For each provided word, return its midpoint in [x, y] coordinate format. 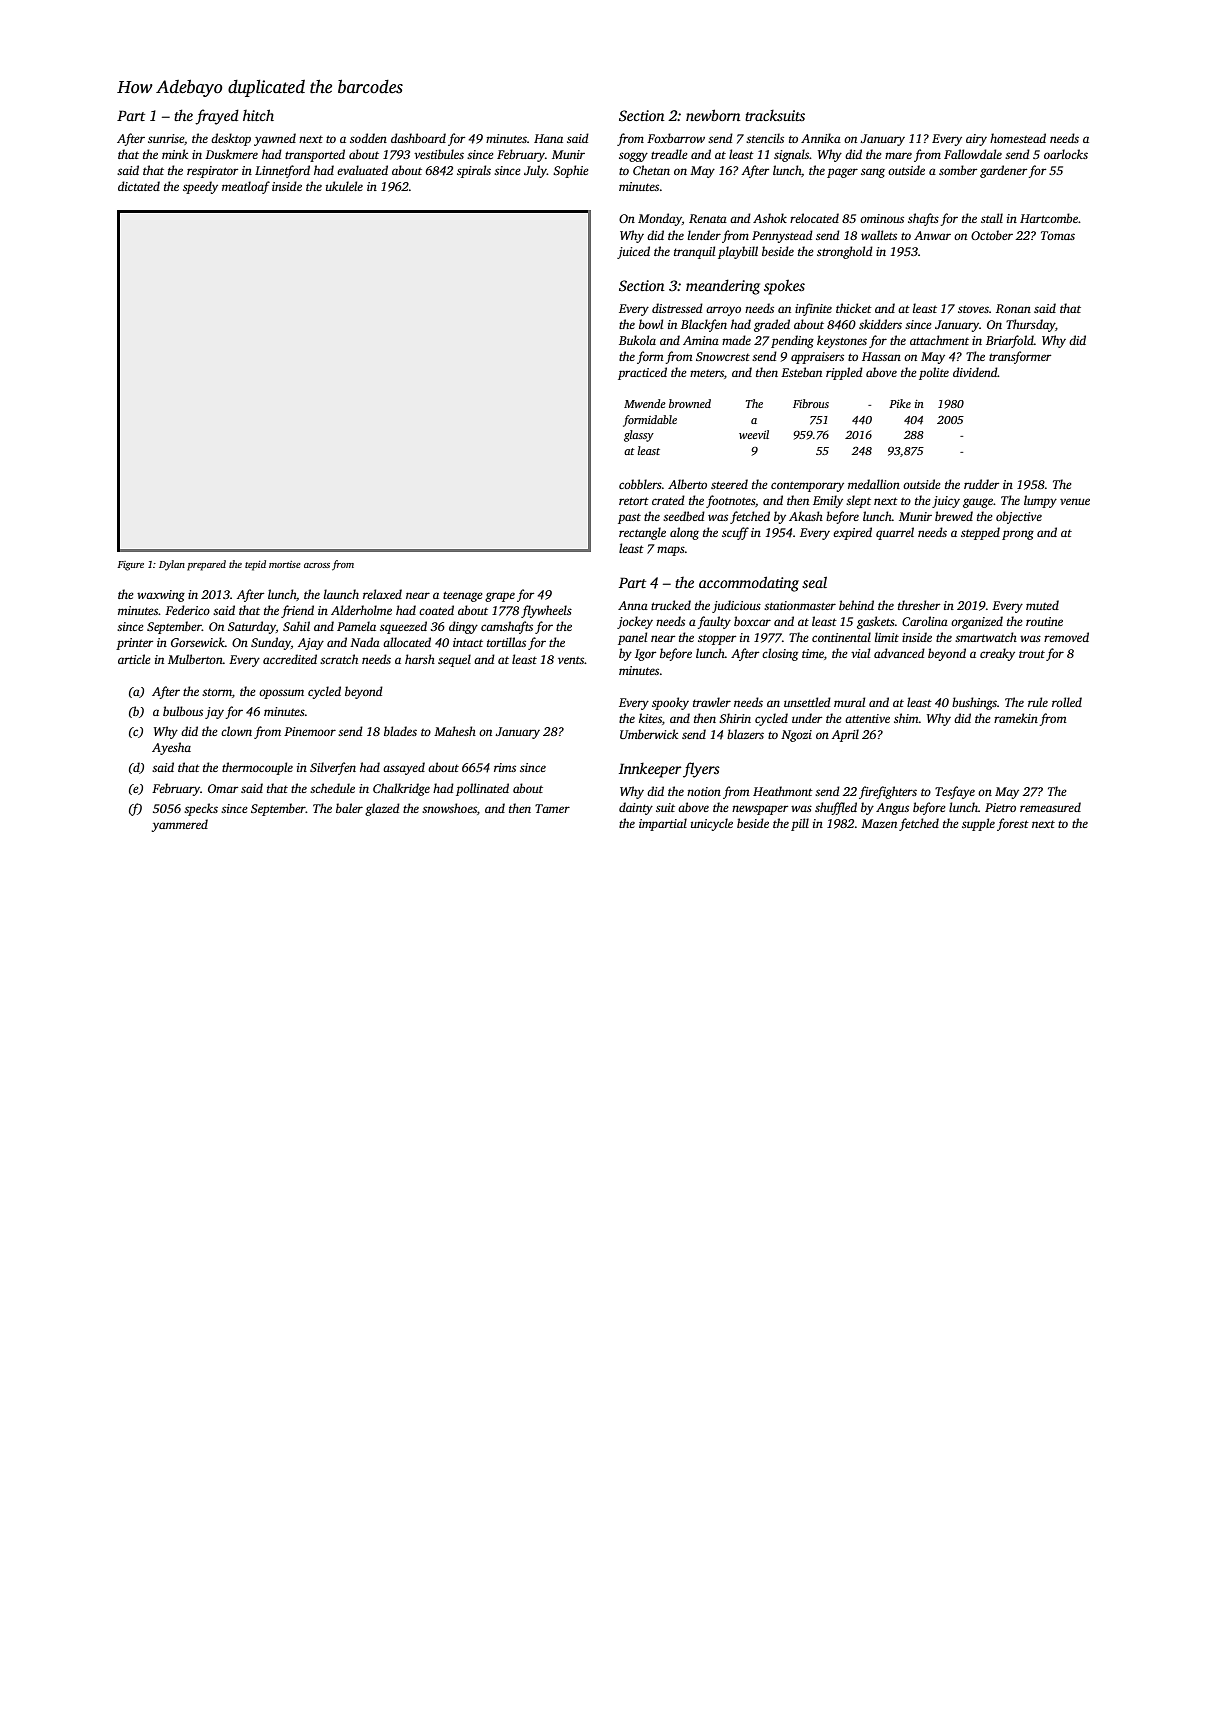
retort [634, 501]
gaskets [876, 622]
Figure [130, 566]
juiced [633, 252]
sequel [454, 660]
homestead [1018, 138]
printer [134, 644]
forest [1013, 824]
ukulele [344, 186]
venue [1075, 501]
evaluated [362, 170]
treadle [669, 154]
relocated [814, 218]
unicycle [712, 824]
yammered [180, 825]
